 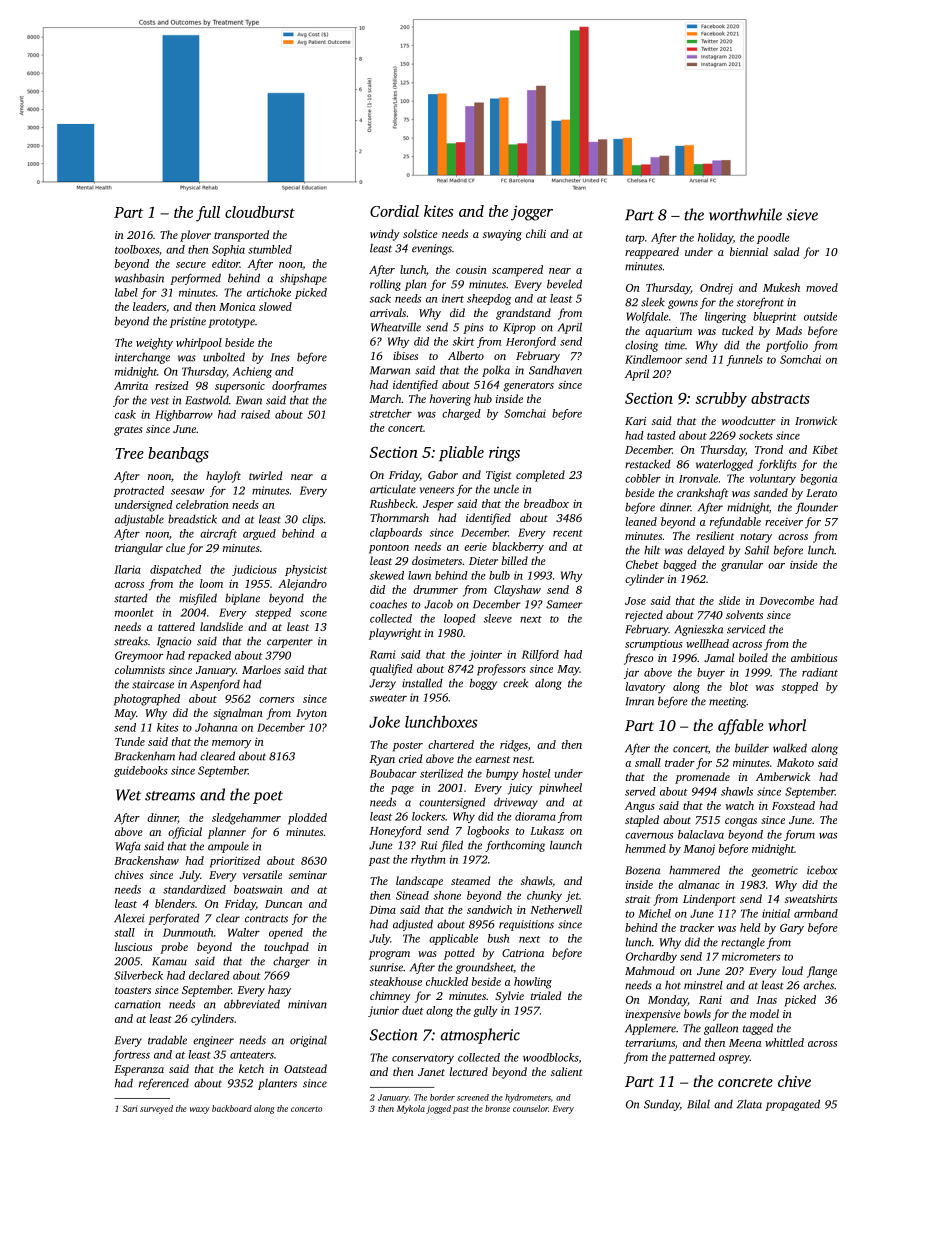 What do you see at coordinates (742, 566) in the screenshot?
I see `granular` at bounding box center [742, 566].
